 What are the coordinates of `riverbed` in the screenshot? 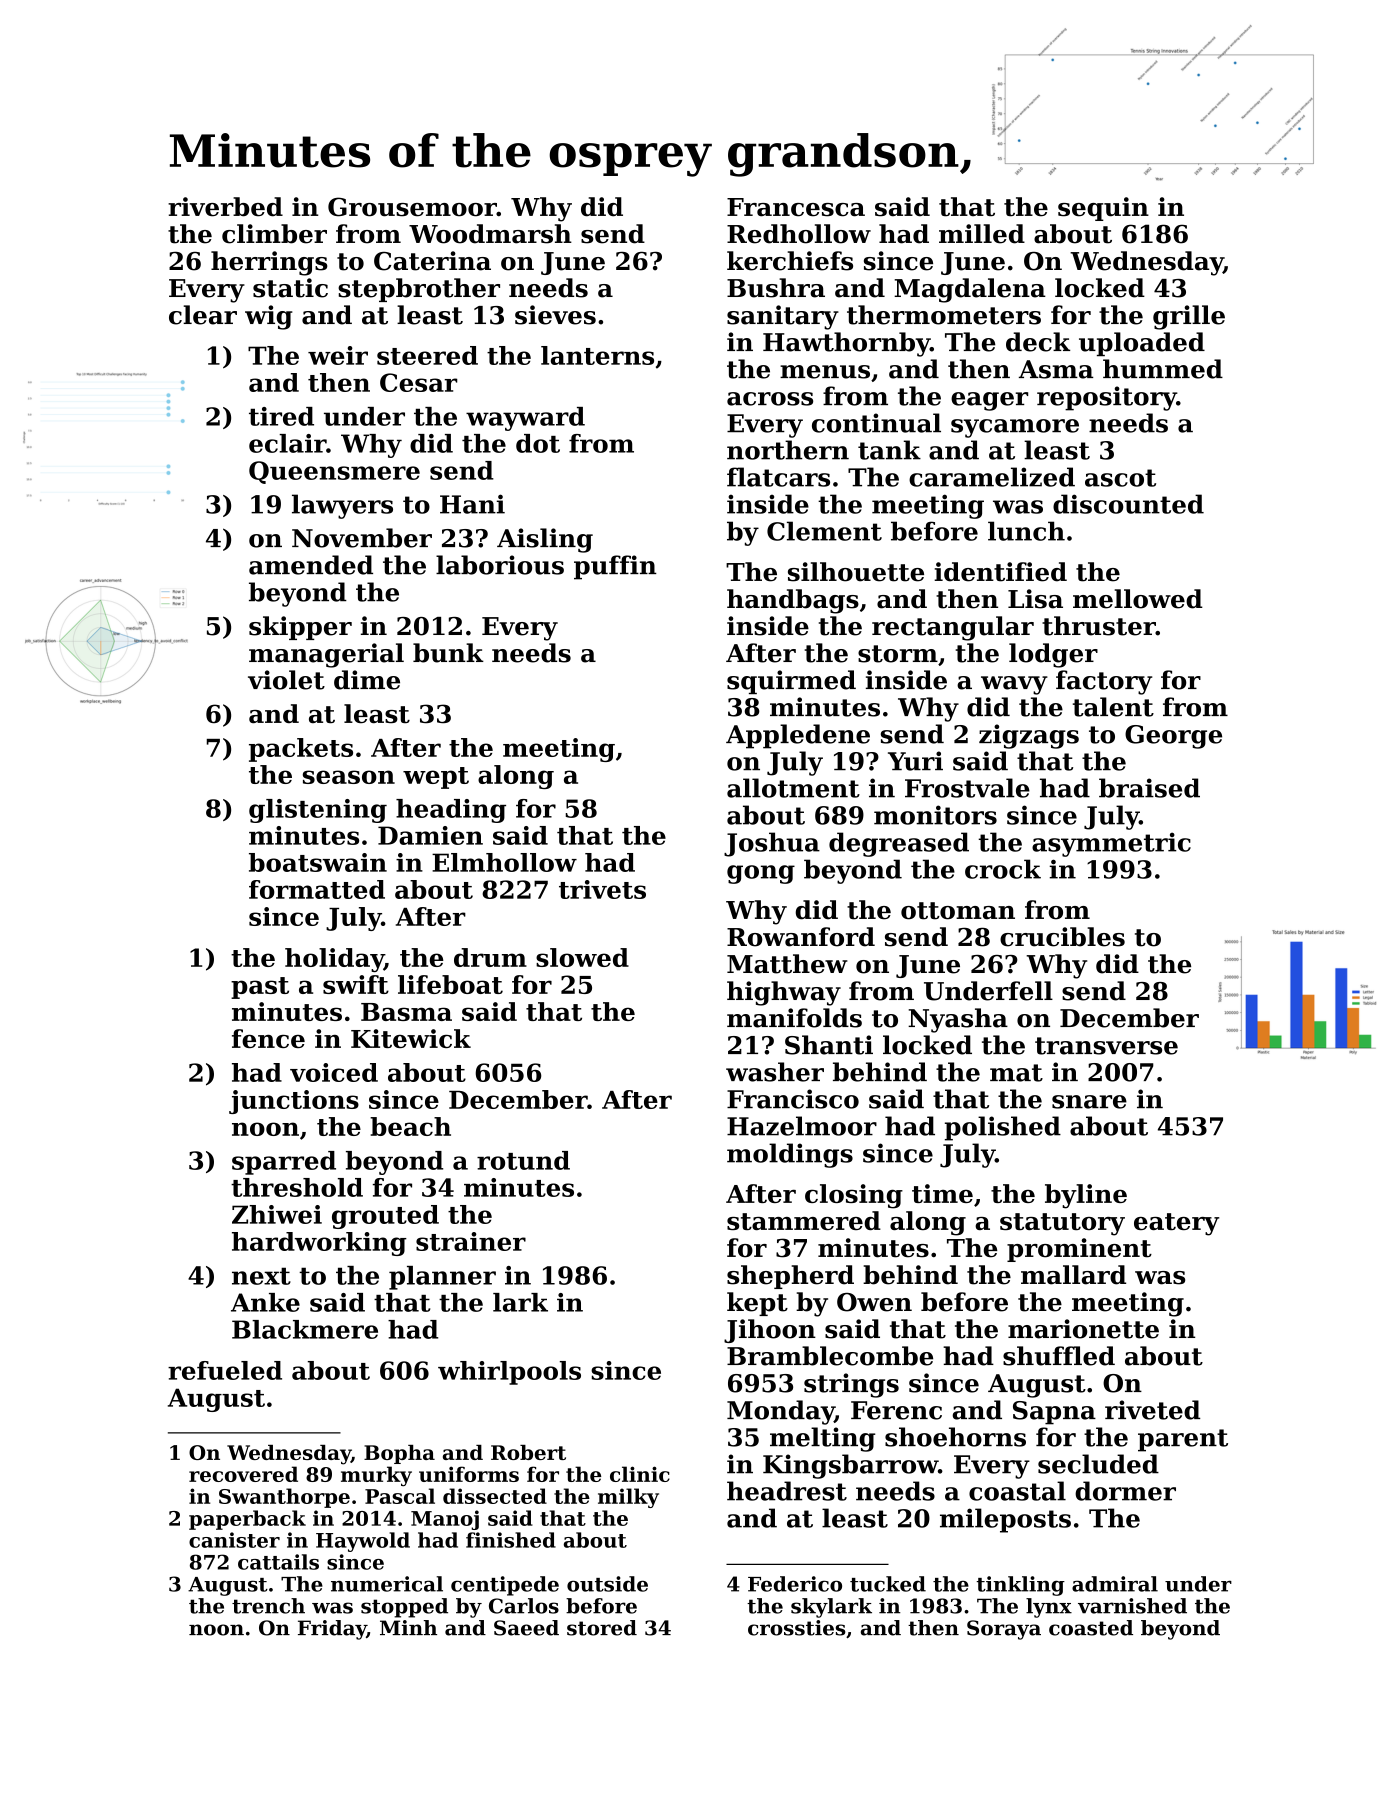 It's located at (225, 207).
